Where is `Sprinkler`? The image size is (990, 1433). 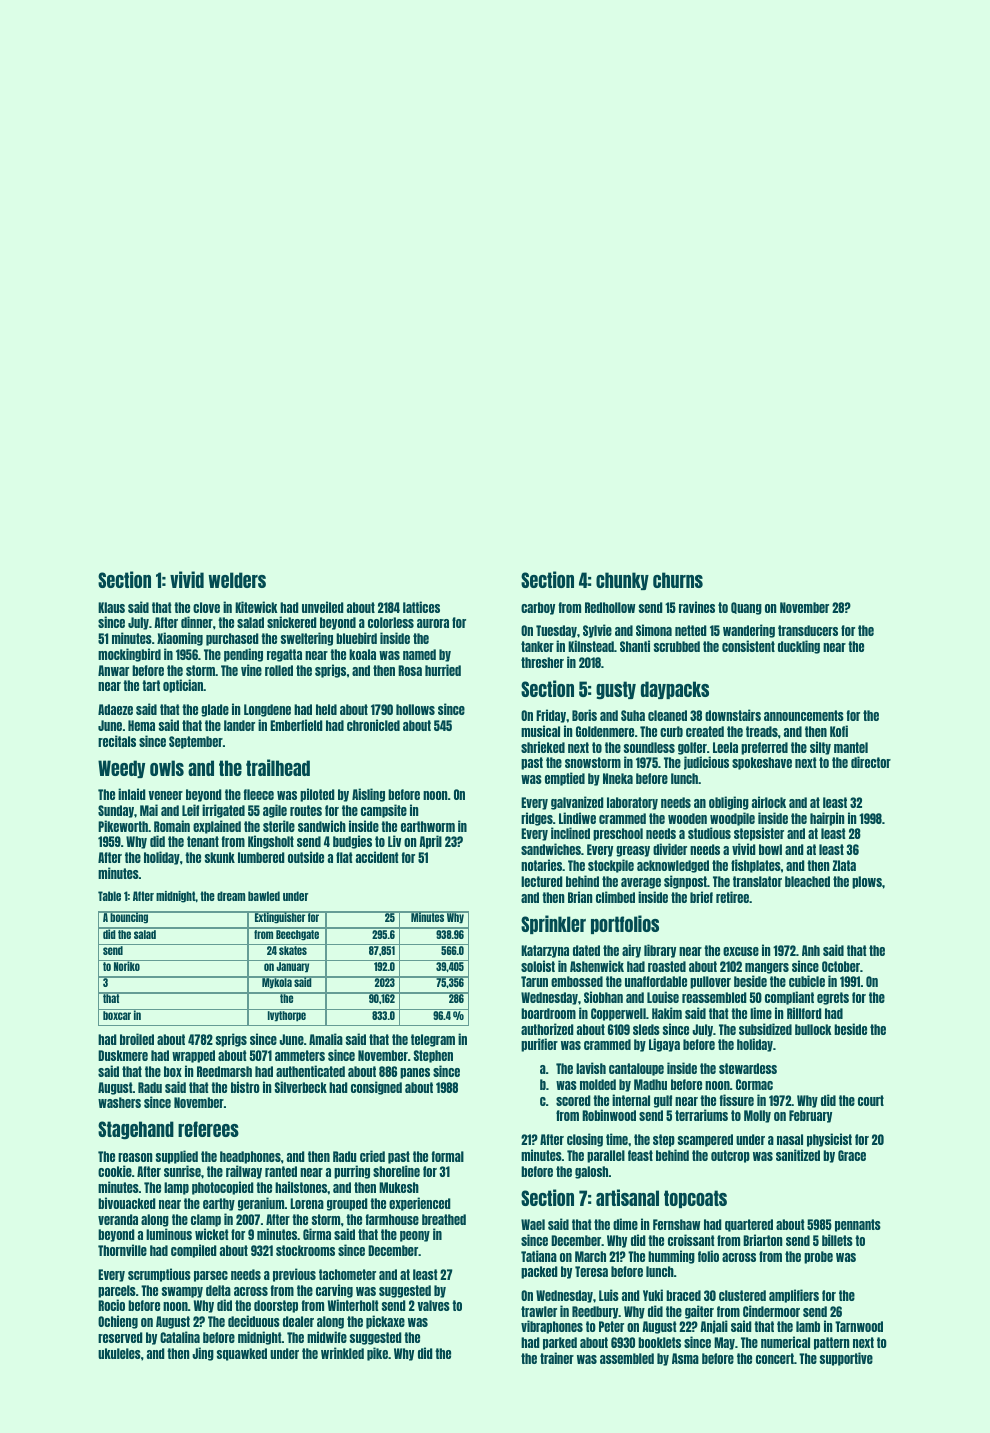 Sprinkler is located at coordinates (553, 924).
